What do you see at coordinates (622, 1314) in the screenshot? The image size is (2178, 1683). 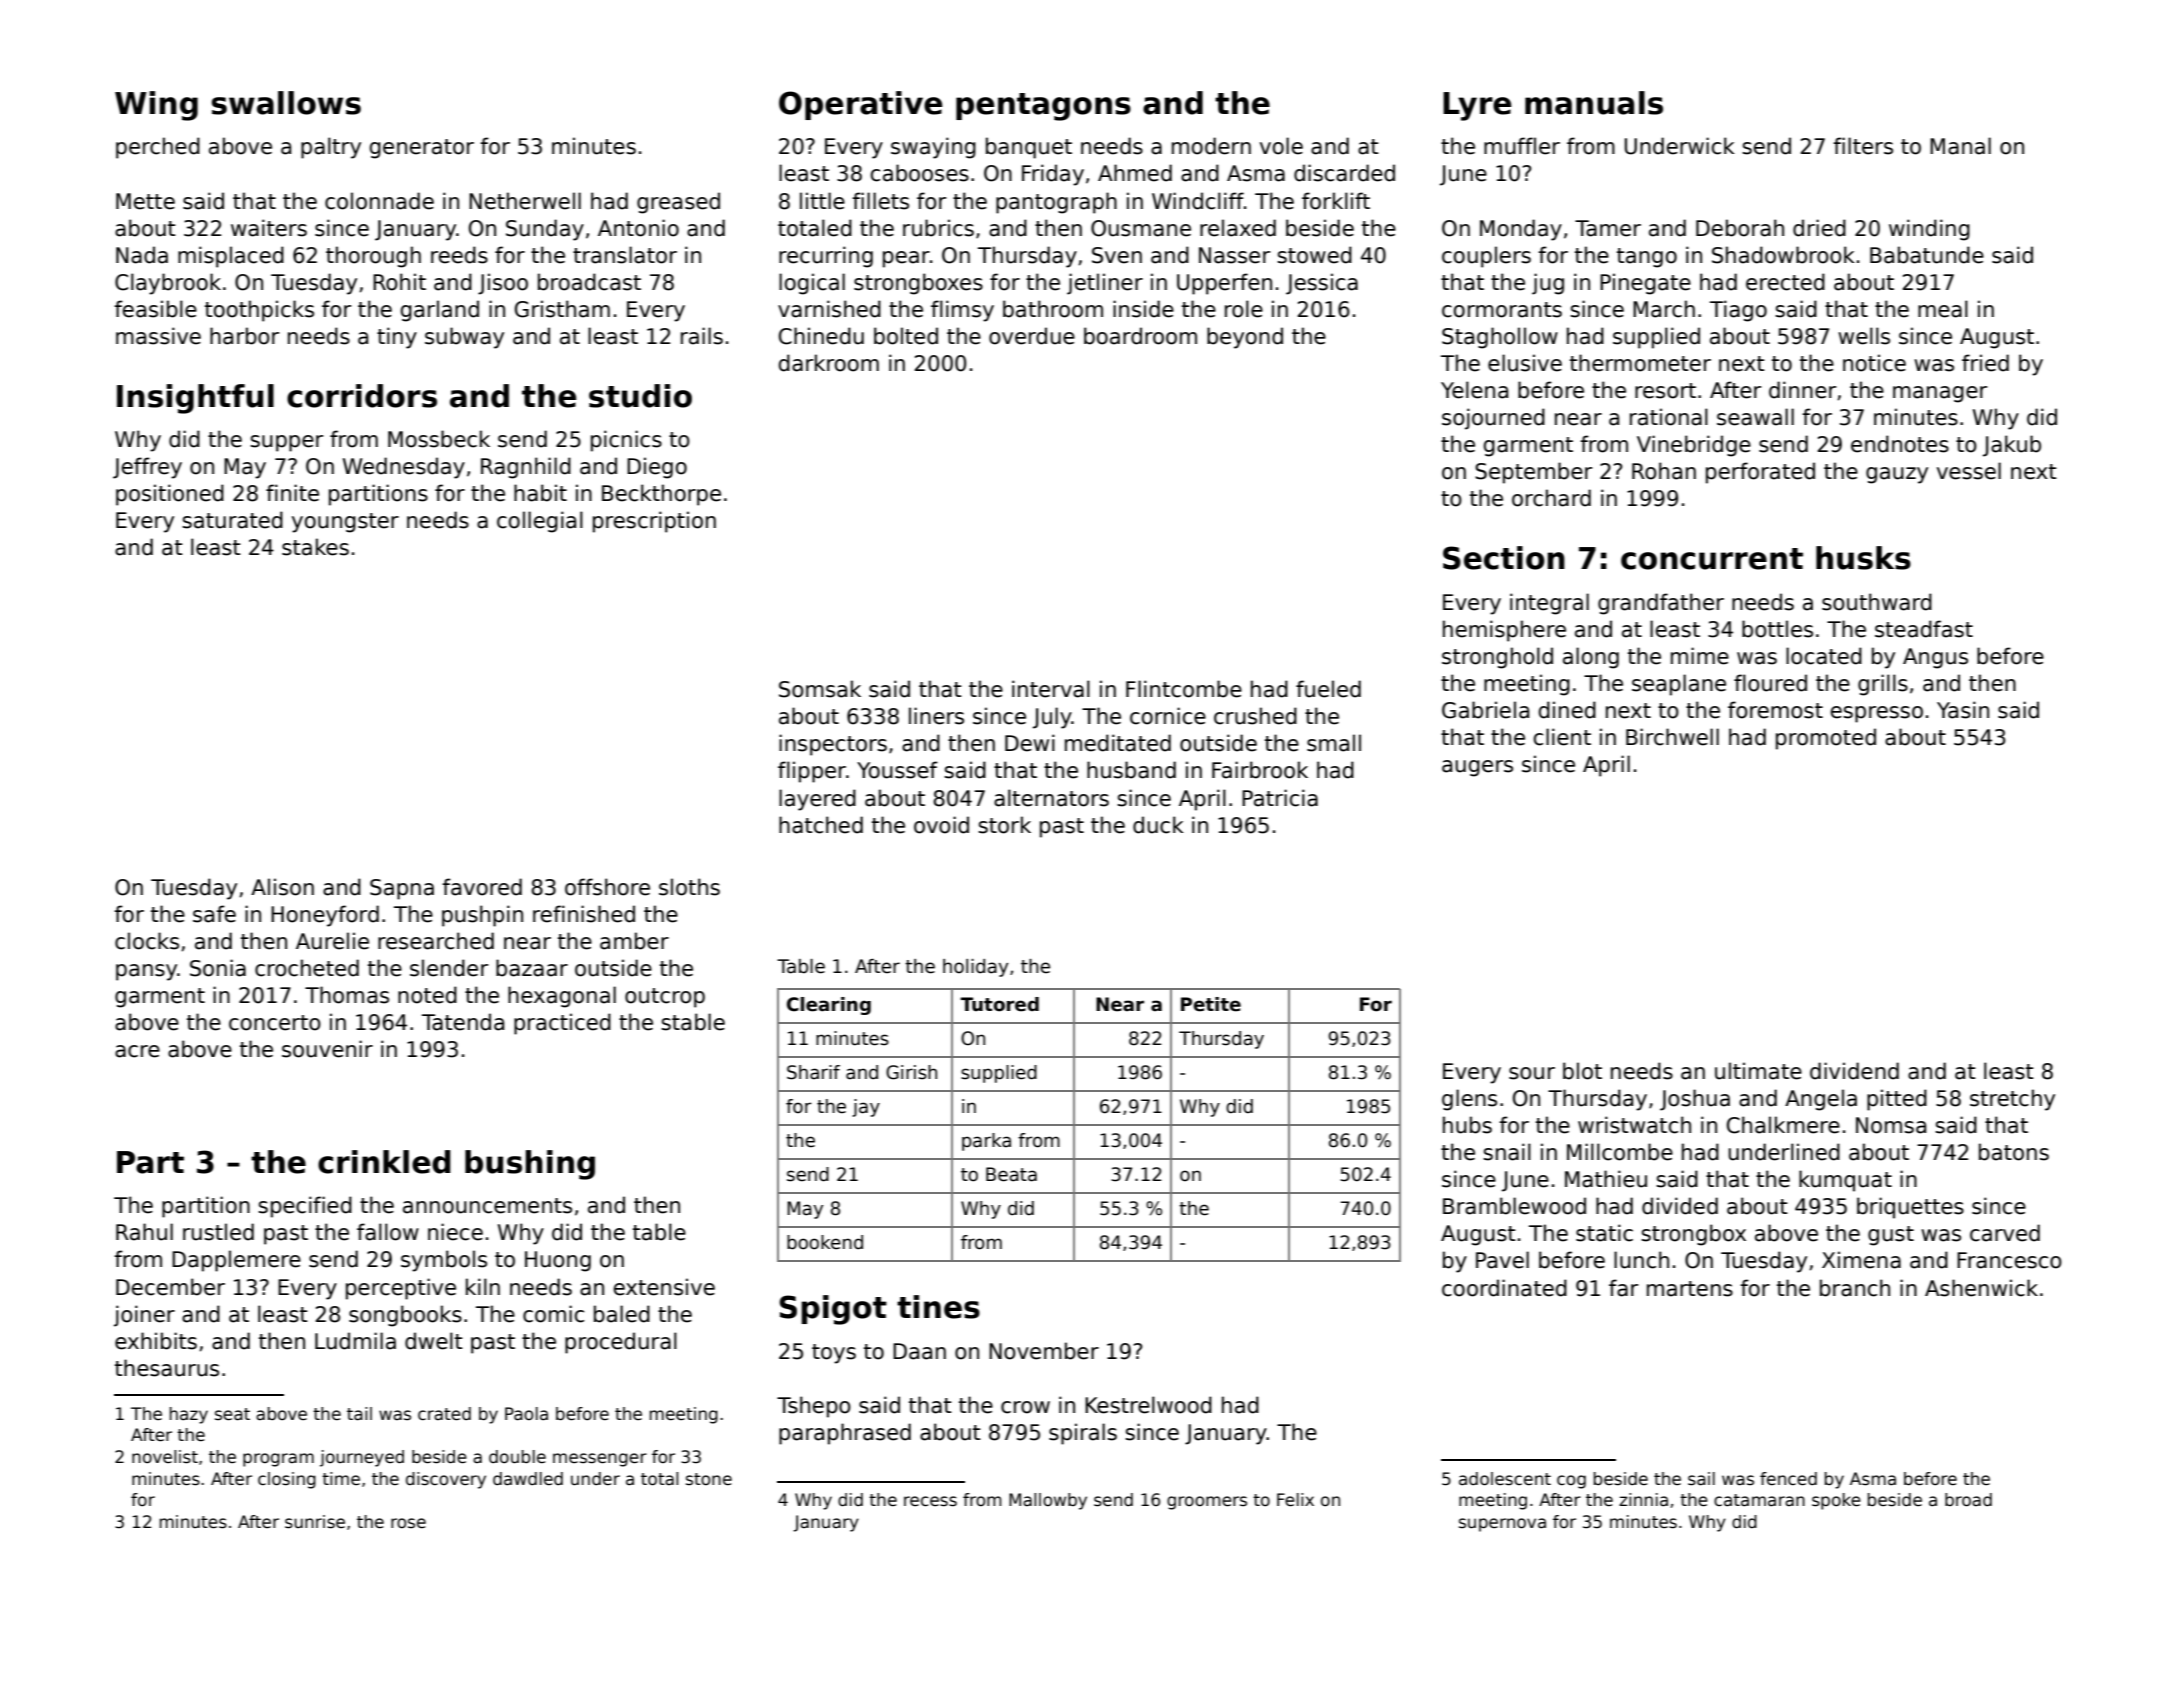 I see `baled` at bounding box center [622, 1314].
